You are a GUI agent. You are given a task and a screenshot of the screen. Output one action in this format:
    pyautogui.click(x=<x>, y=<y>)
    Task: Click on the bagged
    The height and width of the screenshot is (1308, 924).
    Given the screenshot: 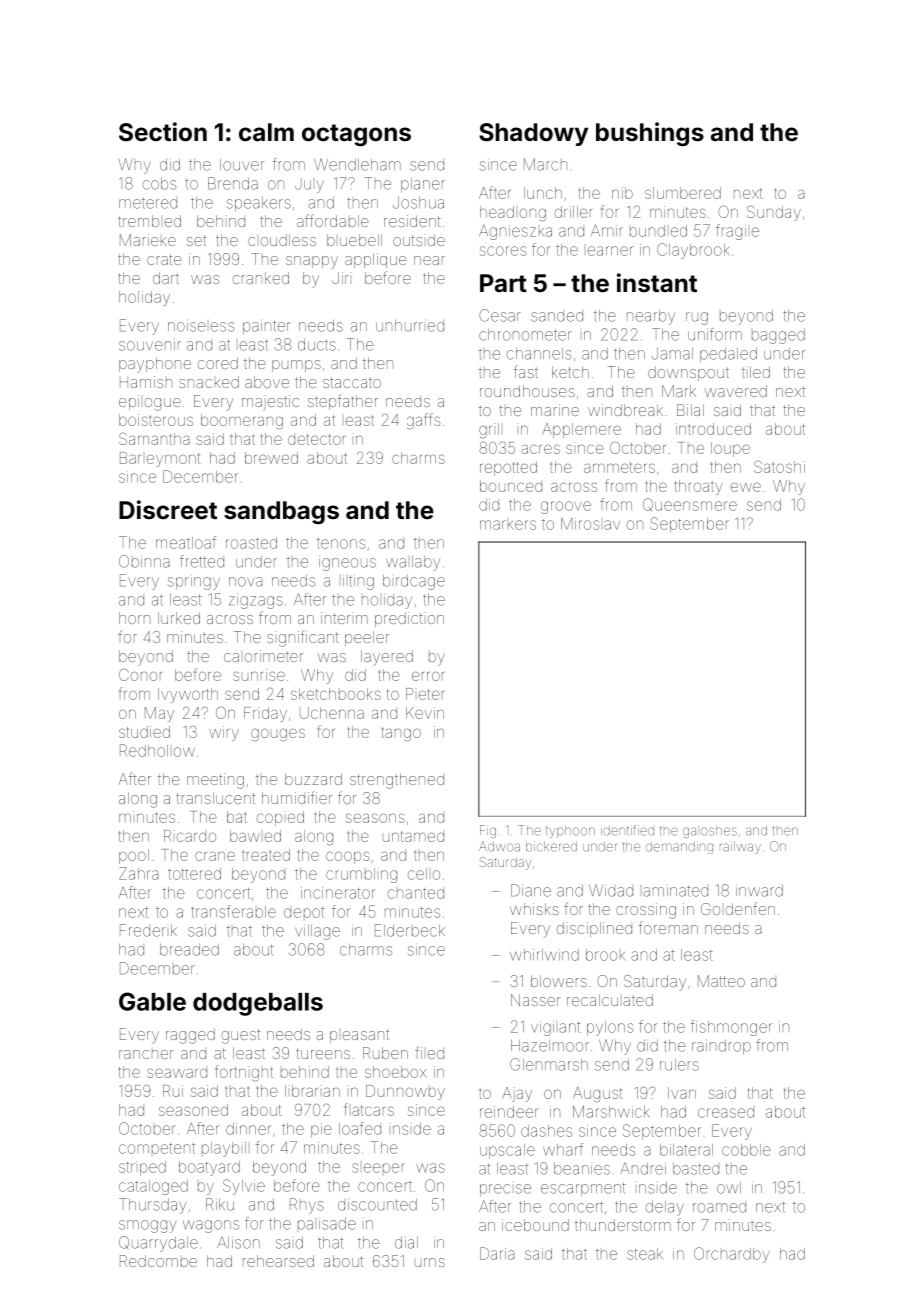 What is the action you would take?
    pyautogui.click(x=778, y=336)
